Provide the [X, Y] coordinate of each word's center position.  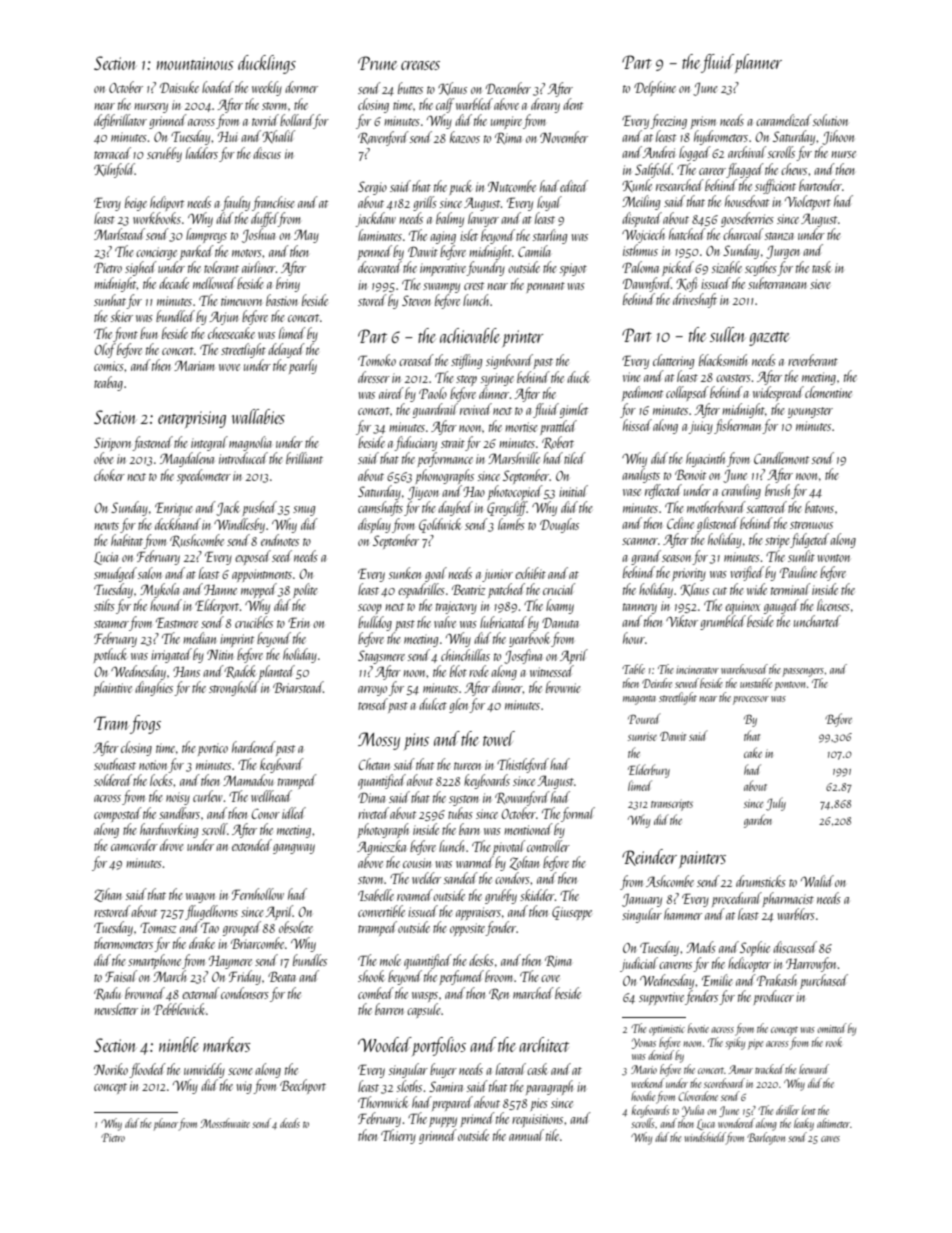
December [508, 88]
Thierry [398, 1136]
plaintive [112, 688]
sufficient [775, 186]
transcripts [672, 805]
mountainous [195, 63]
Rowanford [522, 798]
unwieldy [204, 1070]
